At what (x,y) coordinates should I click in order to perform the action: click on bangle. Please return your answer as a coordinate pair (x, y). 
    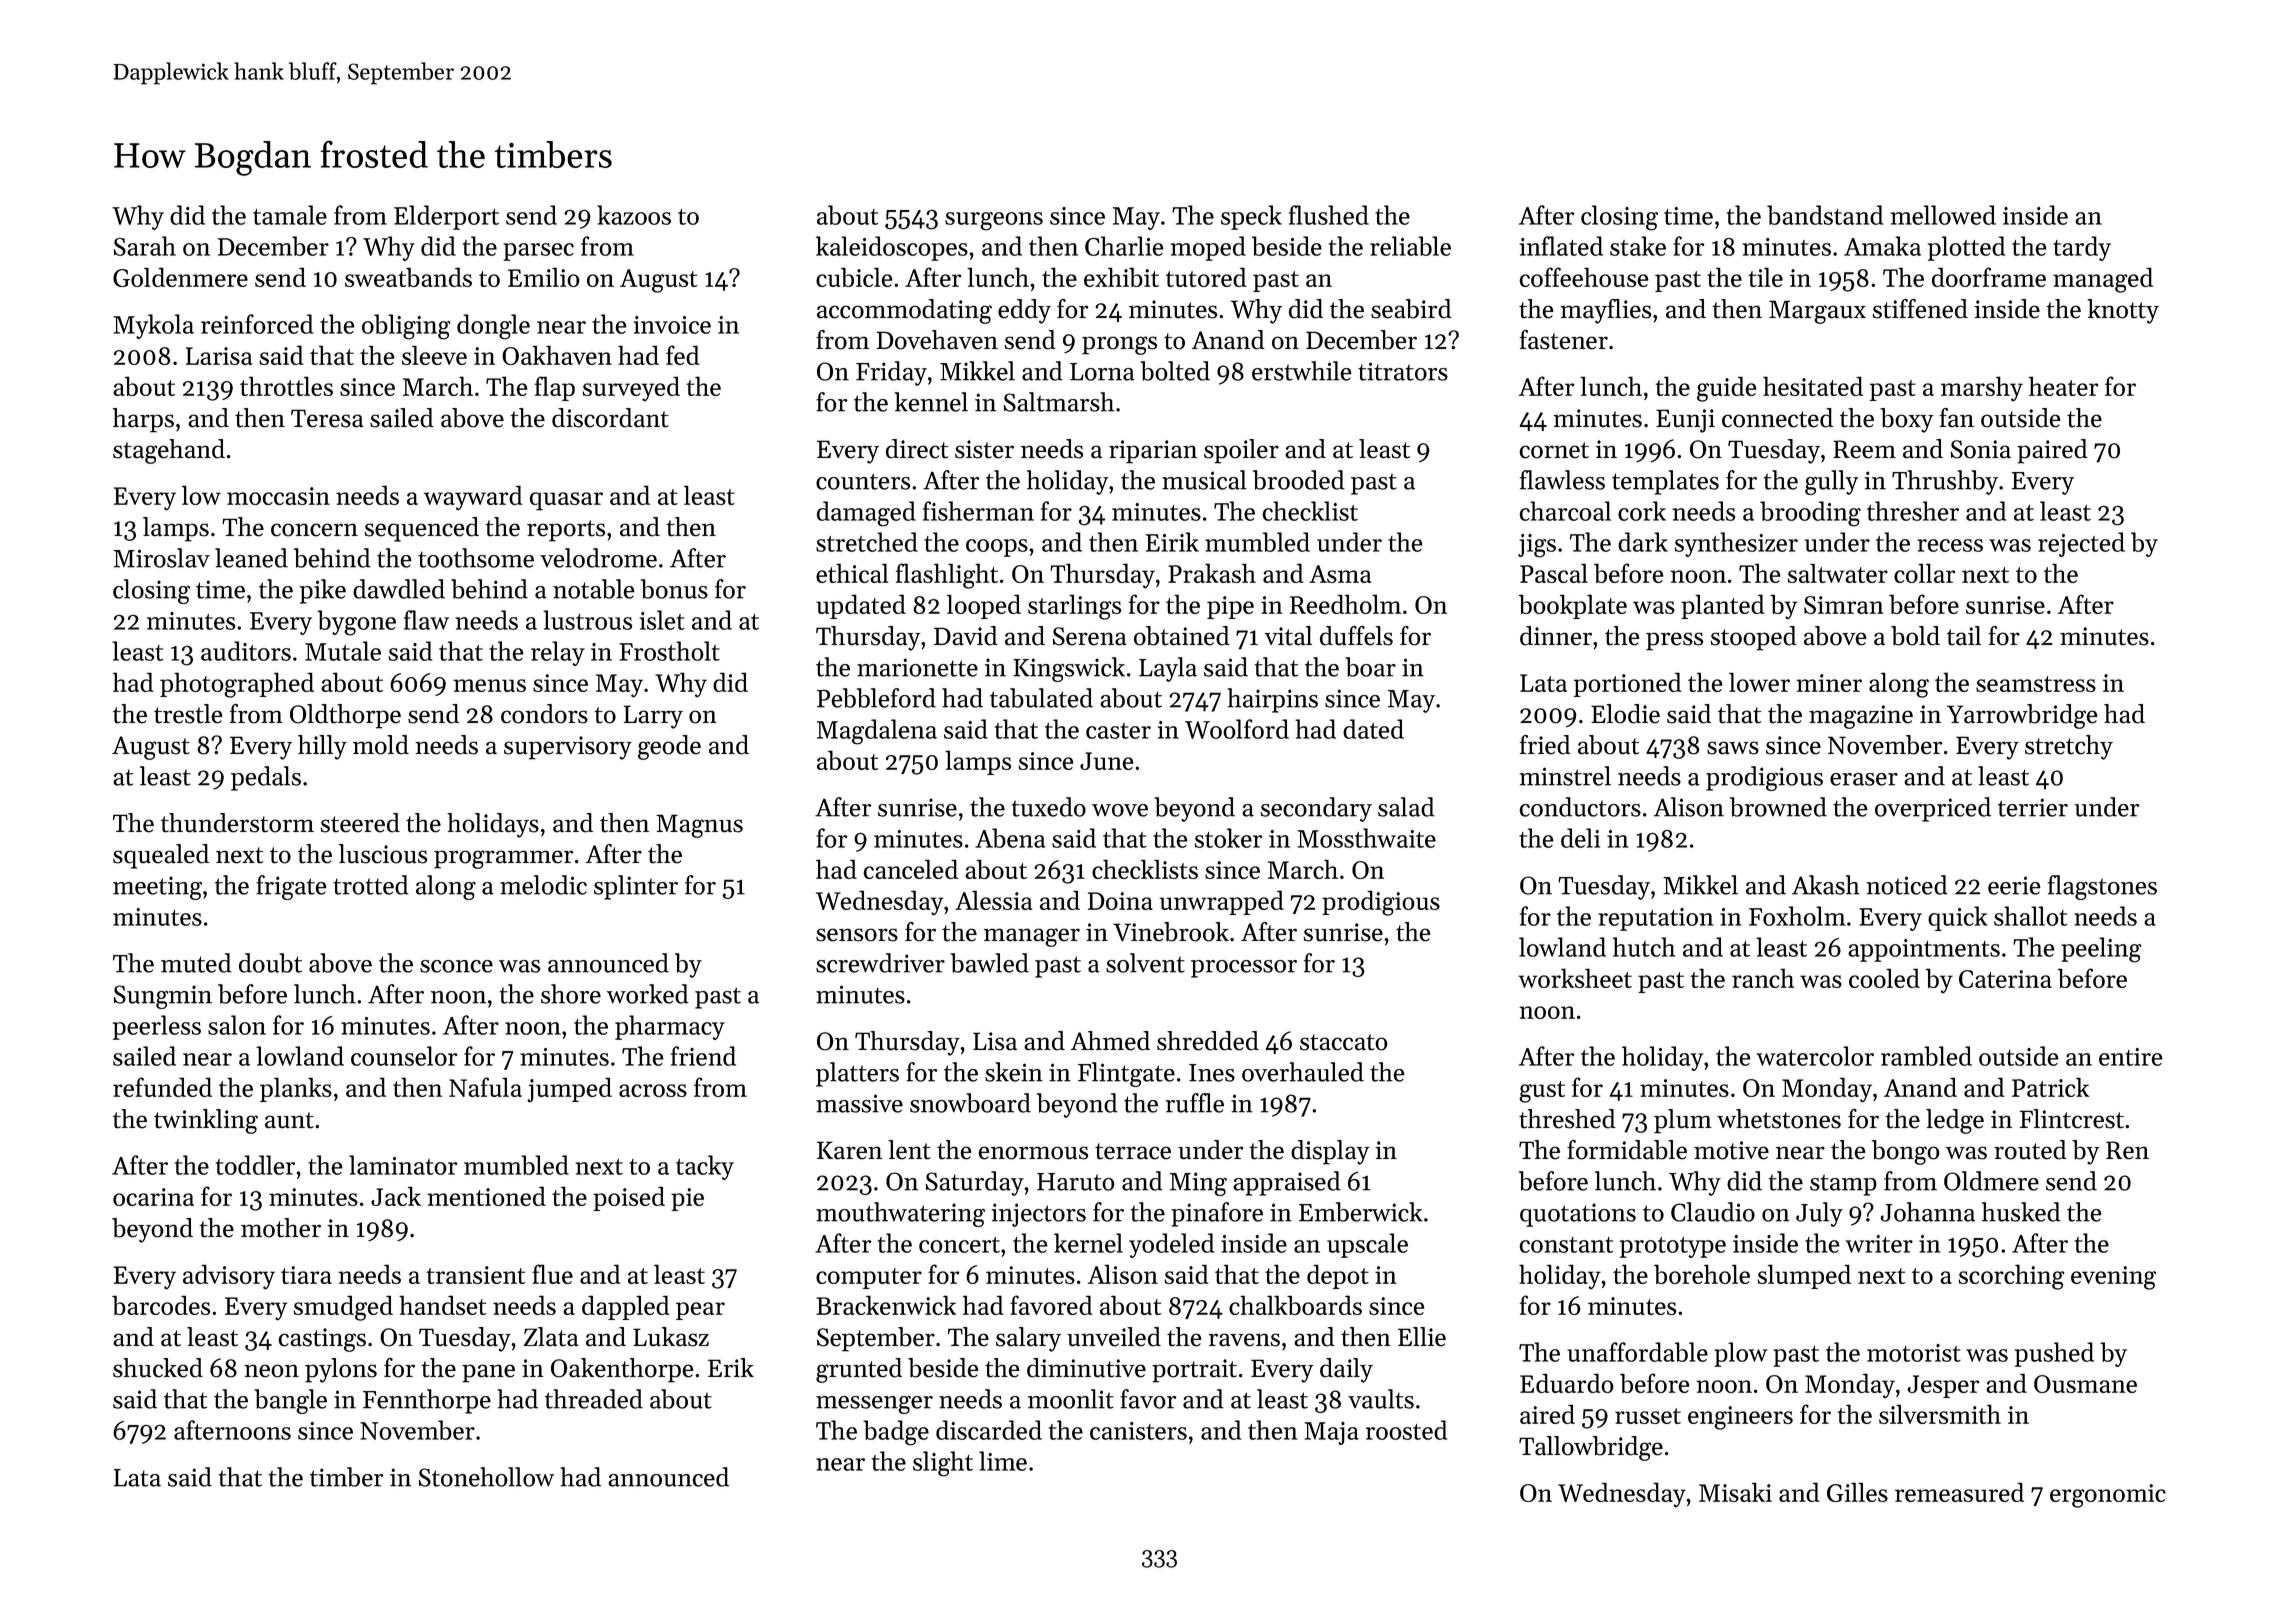
    Looking at the image, I should click on (290, 1401).
